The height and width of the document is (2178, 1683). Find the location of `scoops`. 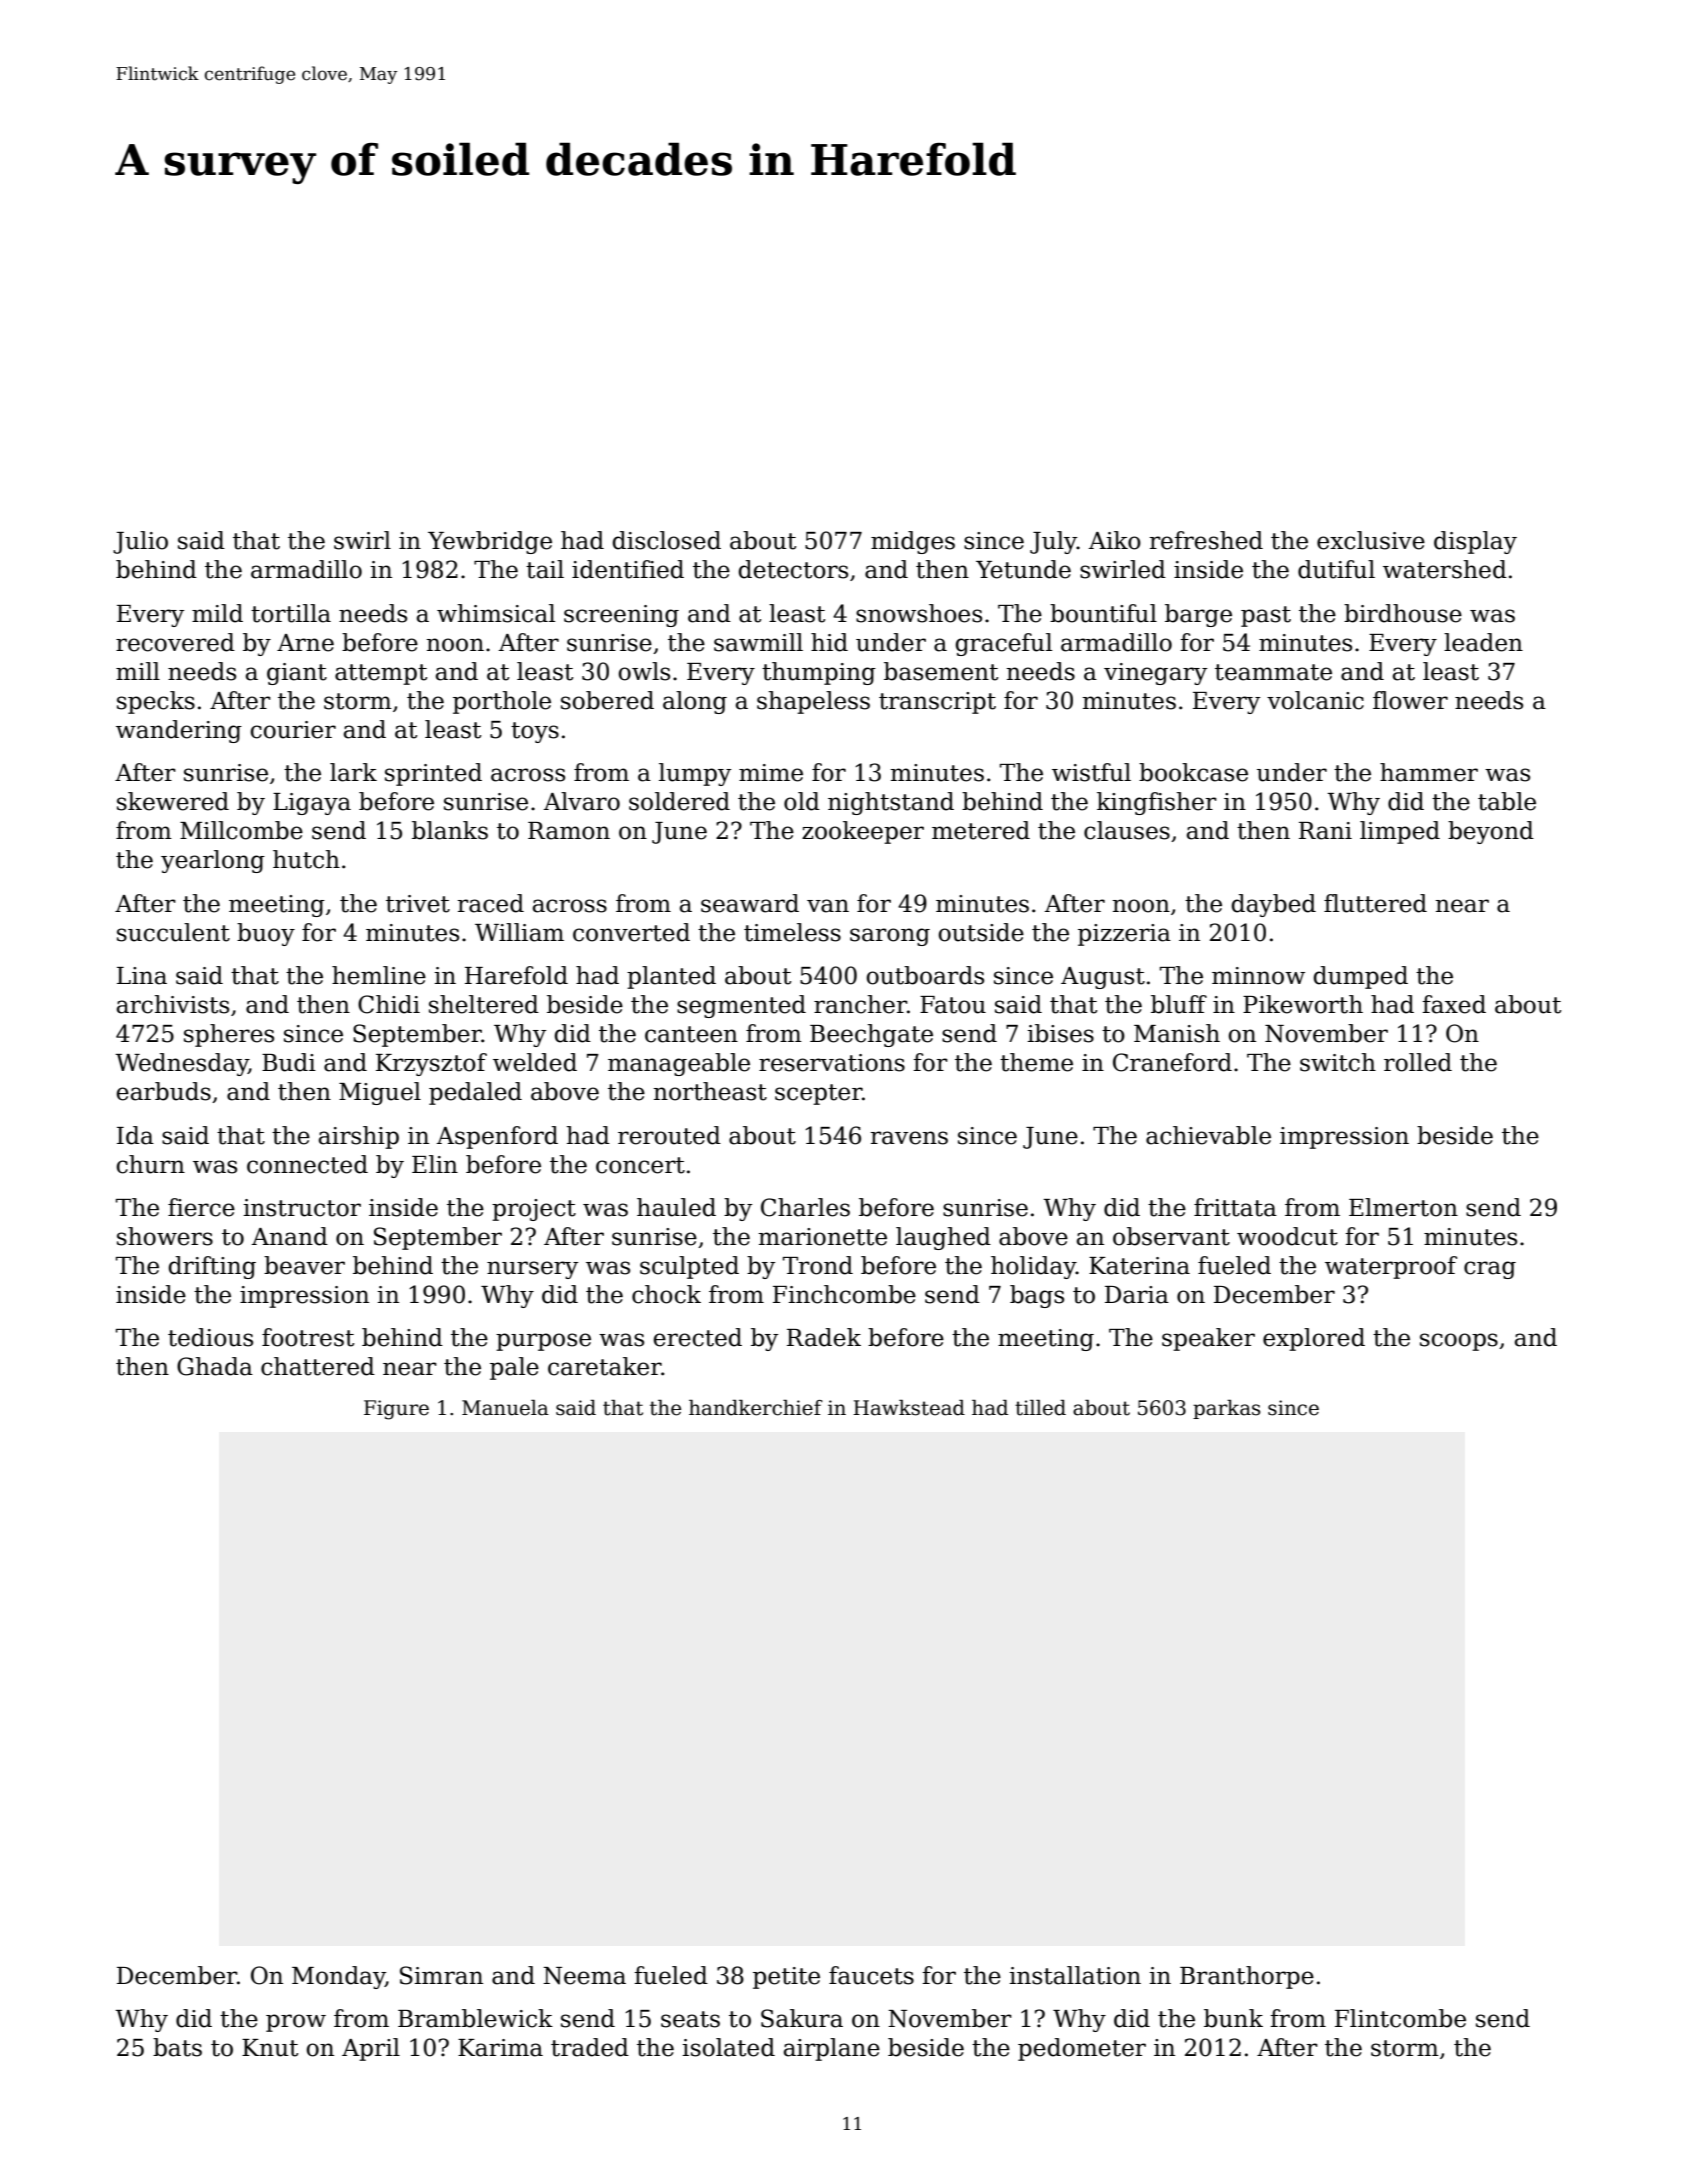

scoops is located at coordinates (1459, 1342).
